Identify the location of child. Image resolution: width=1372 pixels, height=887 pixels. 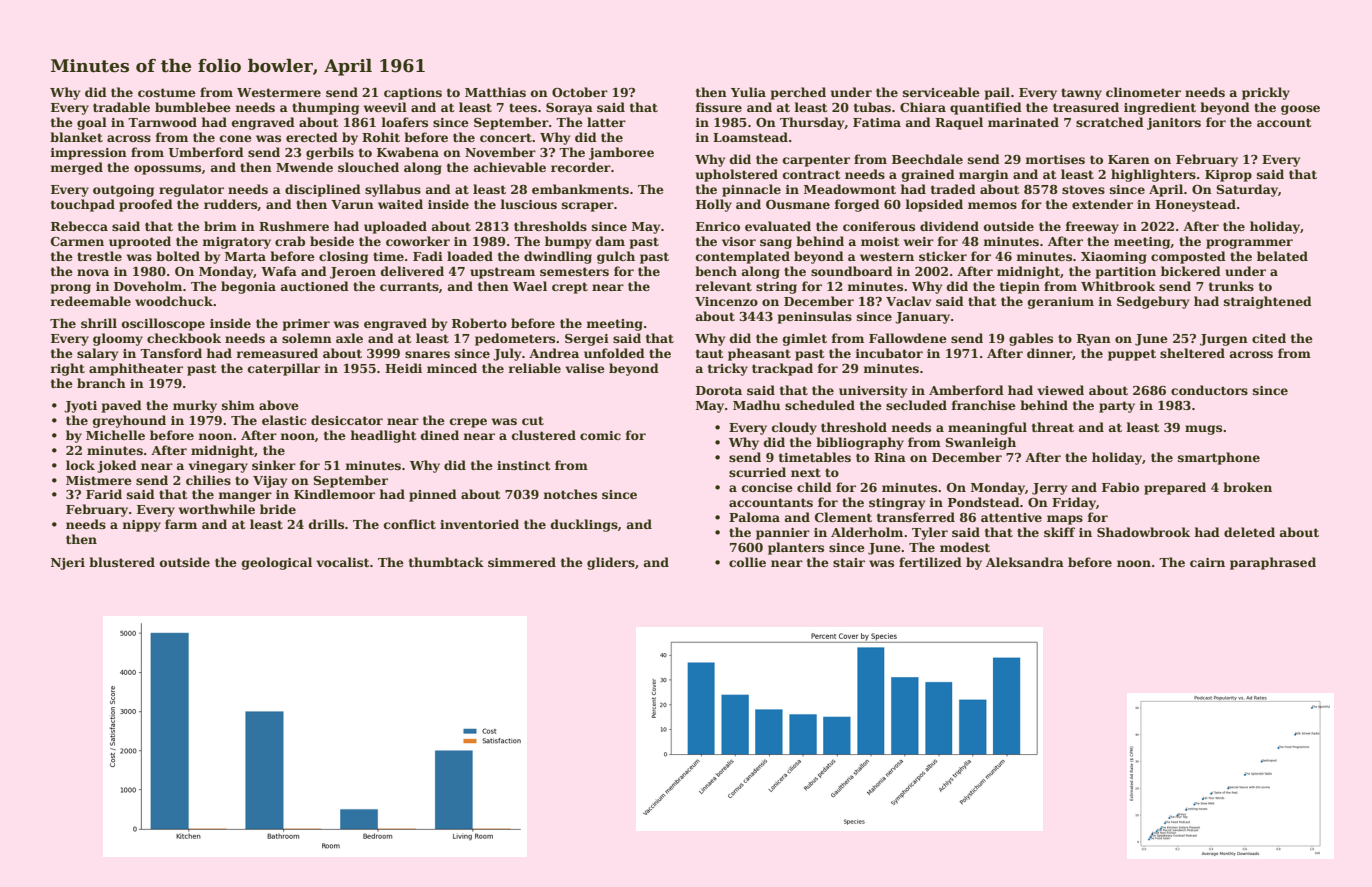
(814, 487).
